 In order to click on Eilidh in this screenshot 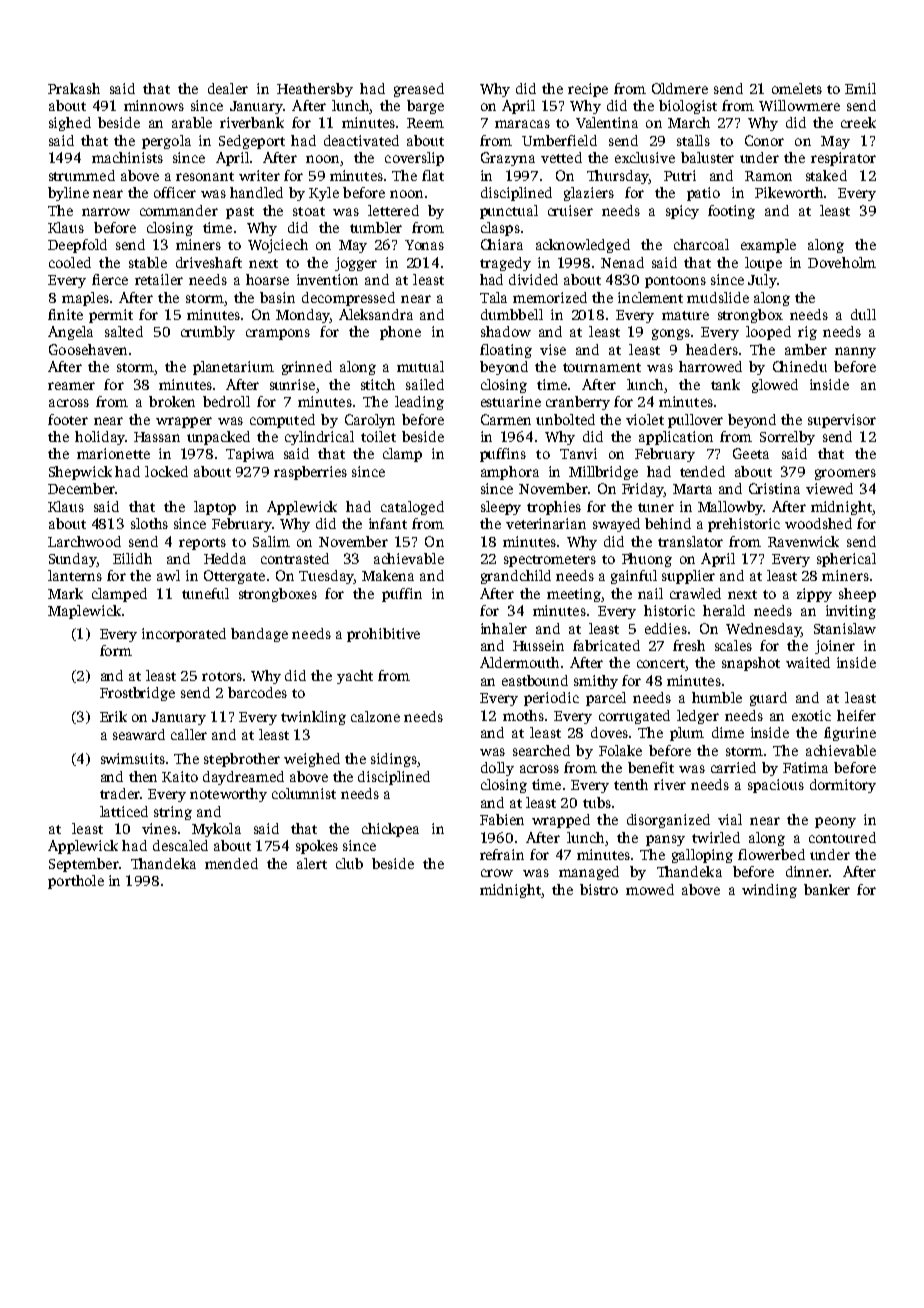, I will do `click(132, 558)`.
